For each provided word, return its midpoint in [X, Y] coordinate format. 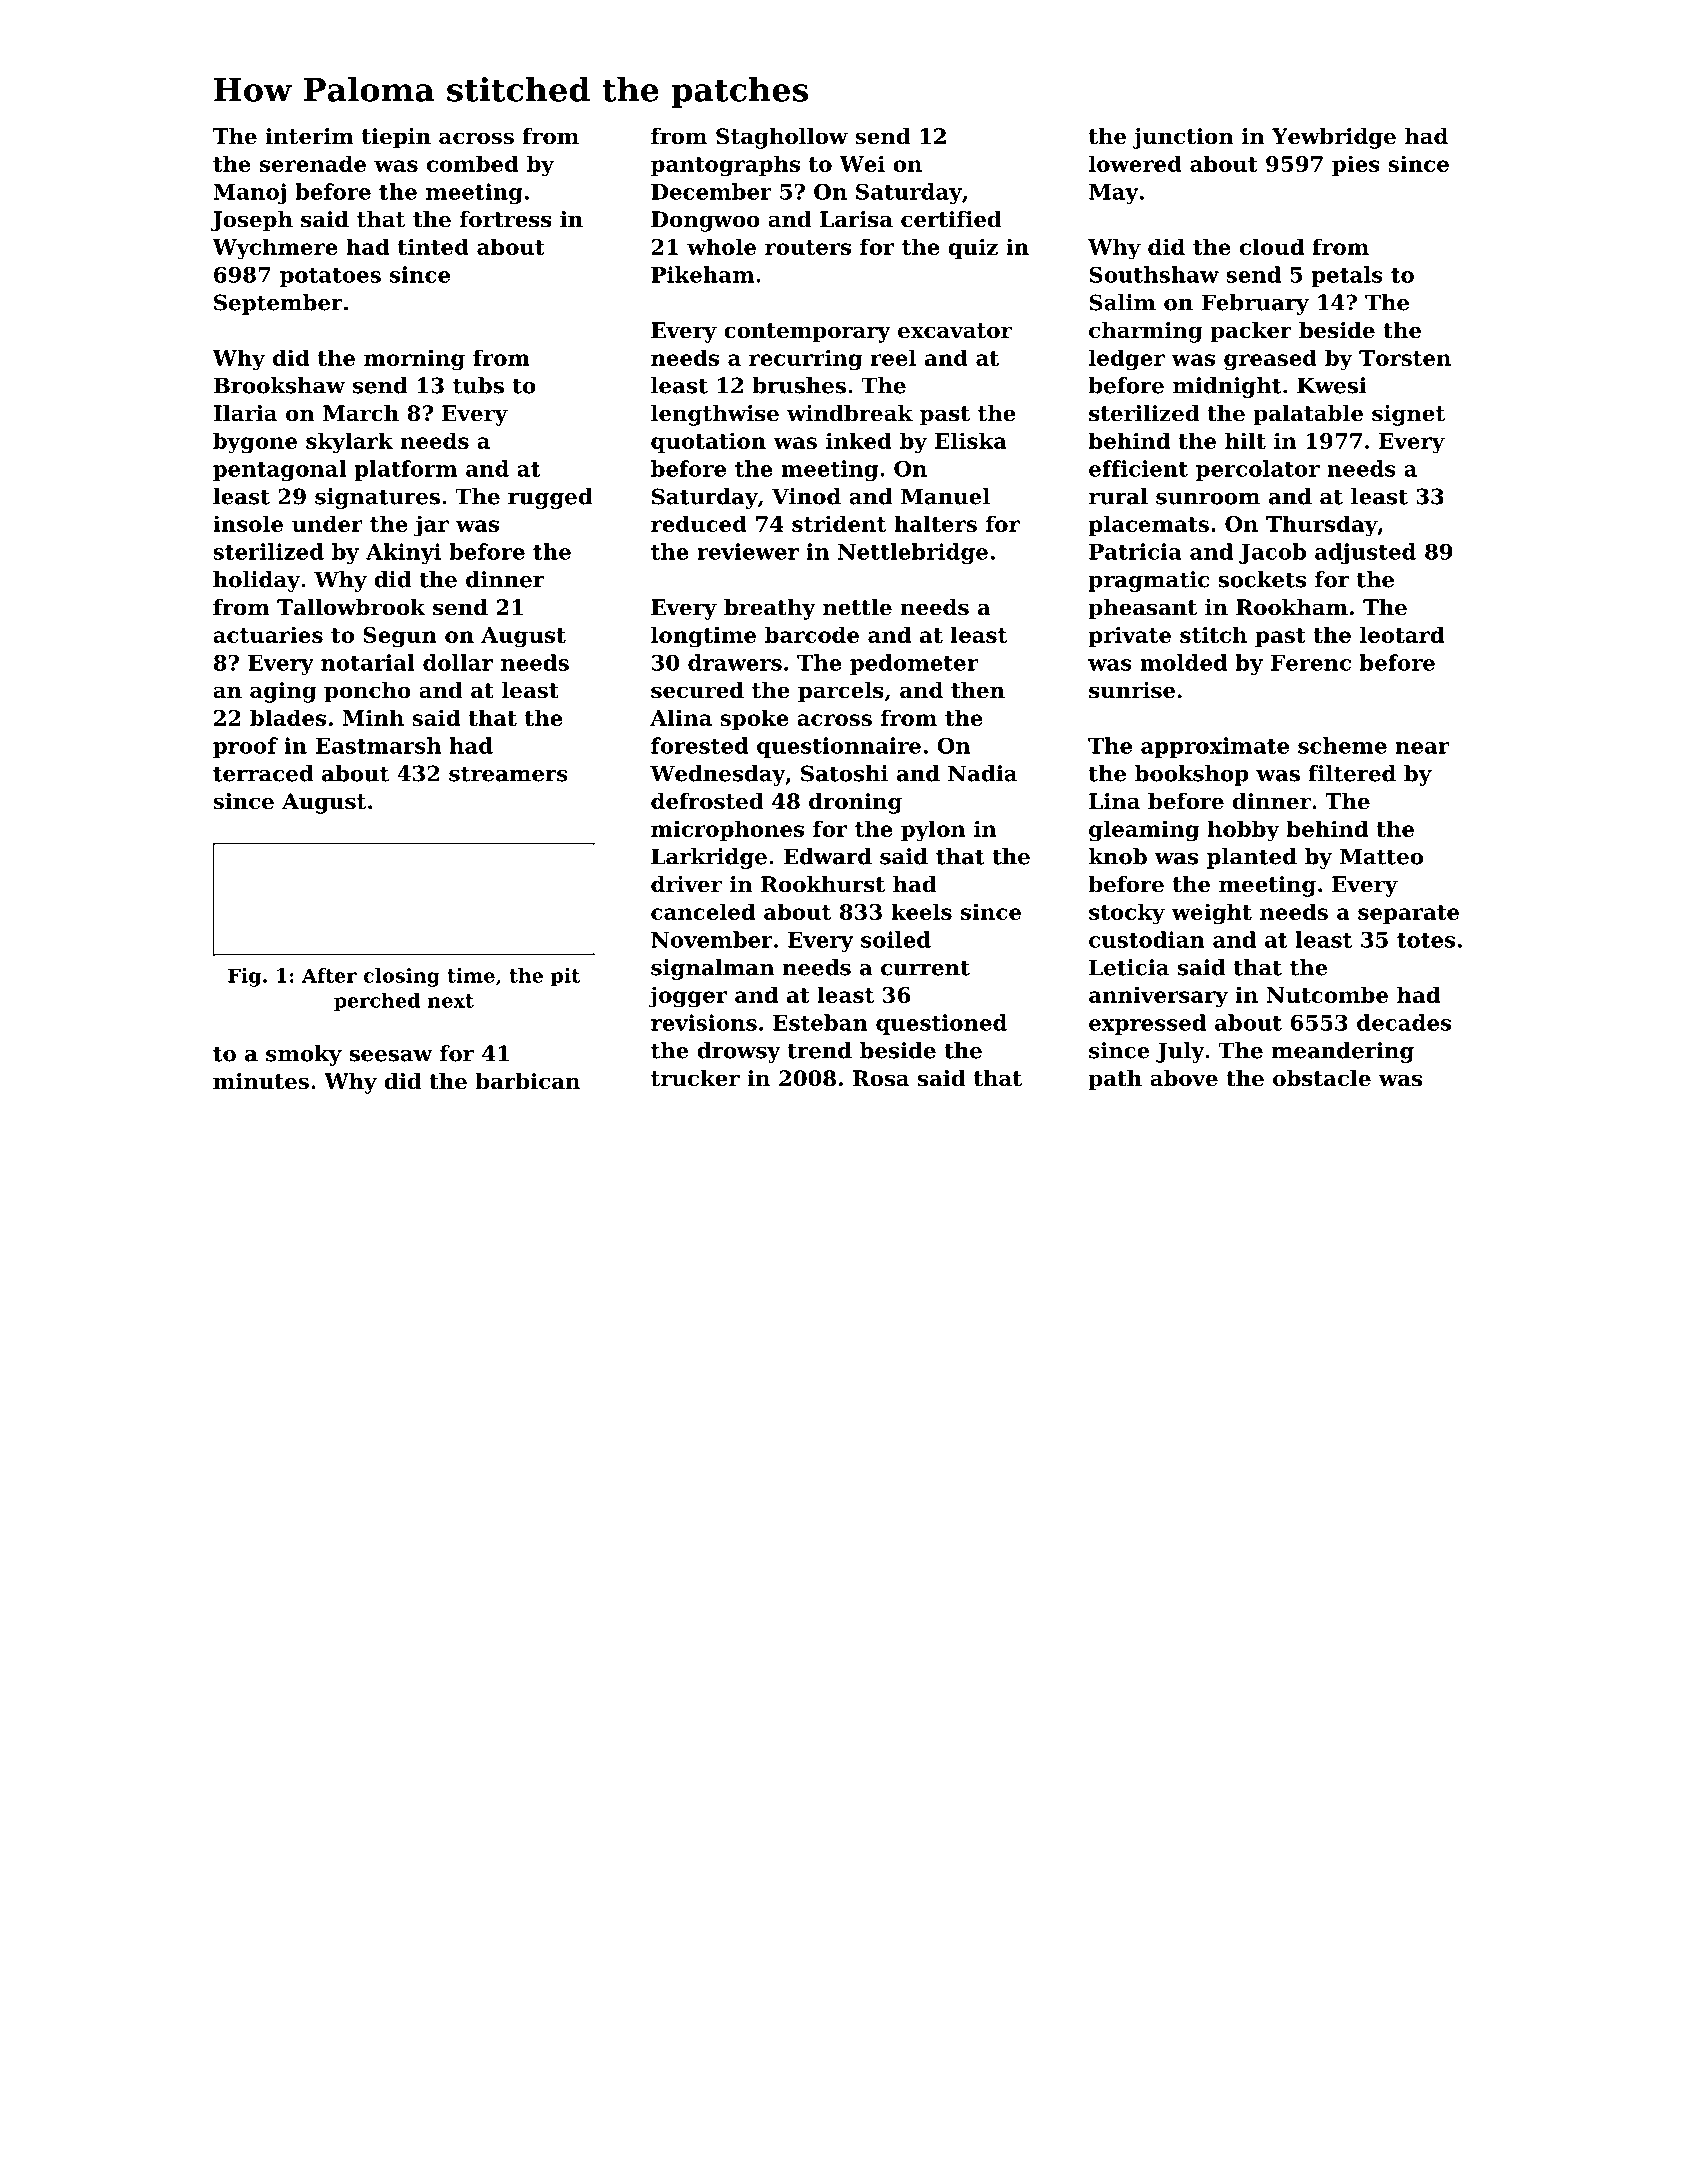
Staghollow [782, 138]
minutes [261, 1081]
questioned [941, 1024]
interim [309, 136]
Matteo [1381, 856]
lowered [1135, 163]
